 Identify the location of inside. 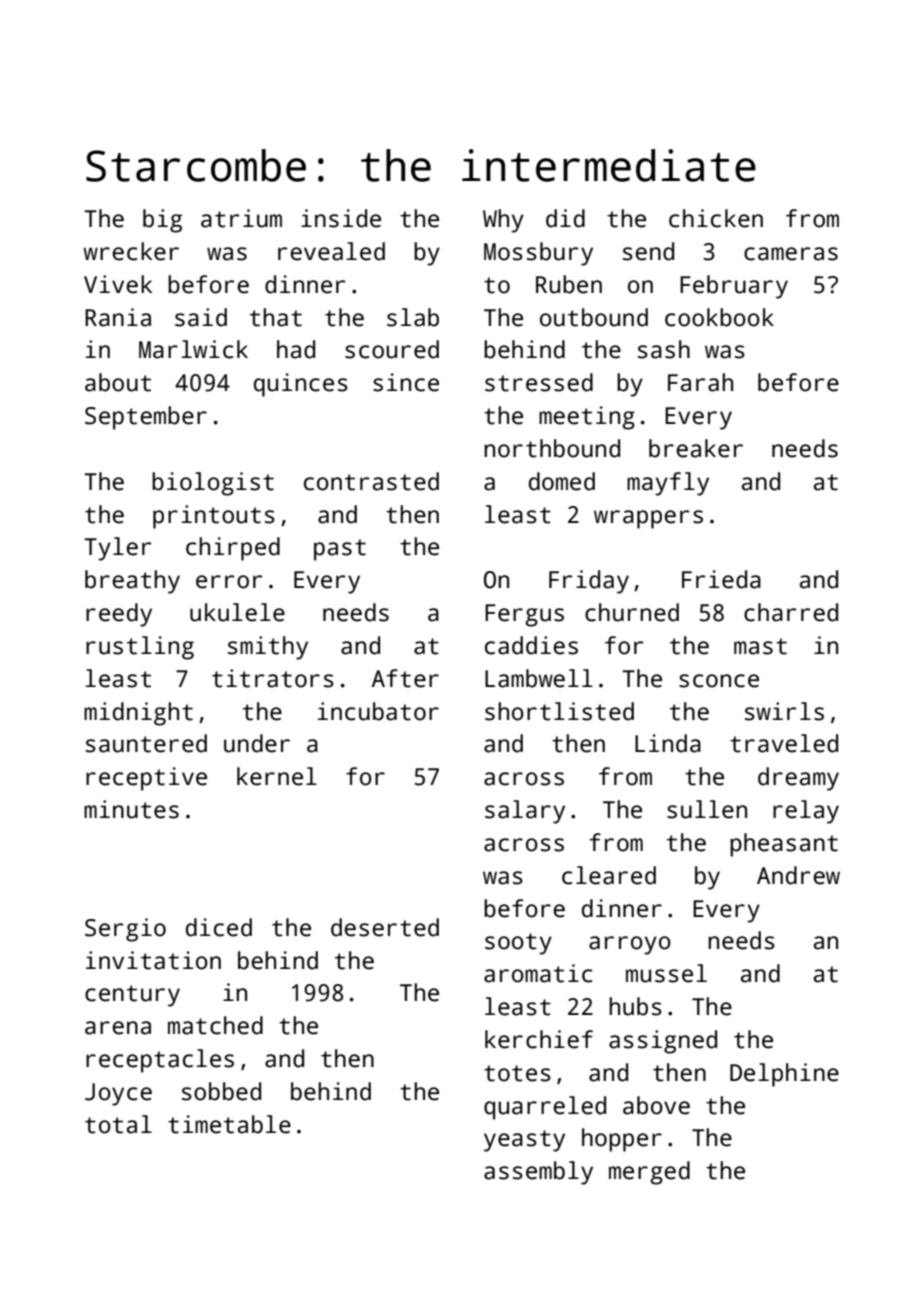
(341, 218).
